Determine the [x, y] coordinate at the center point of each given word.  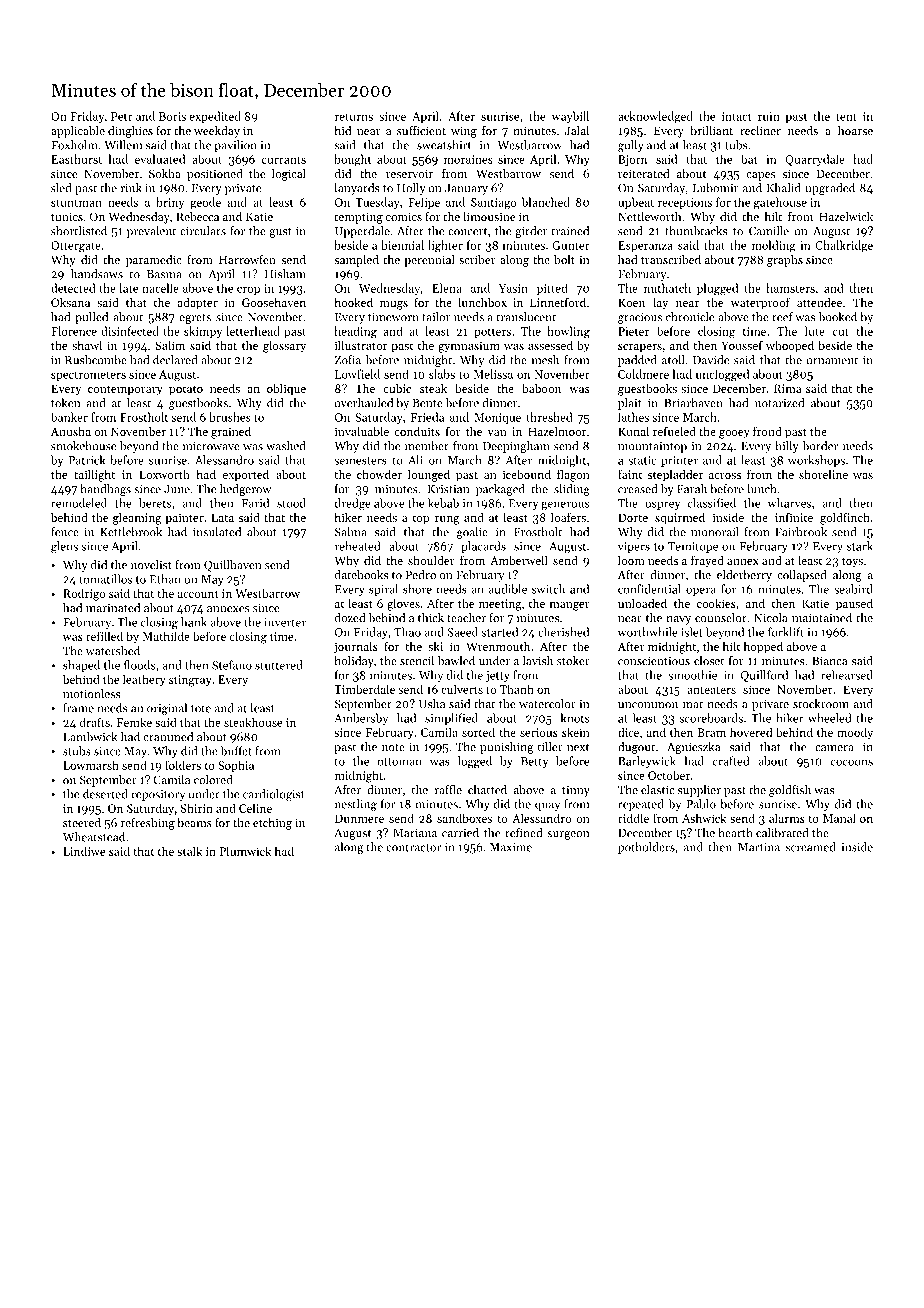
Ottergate [76, 247]
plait [630, 404]
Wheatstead [94, 837]
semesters [360, 461]
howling [568, 332]
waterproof [760, 303]
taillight [94, 475]
